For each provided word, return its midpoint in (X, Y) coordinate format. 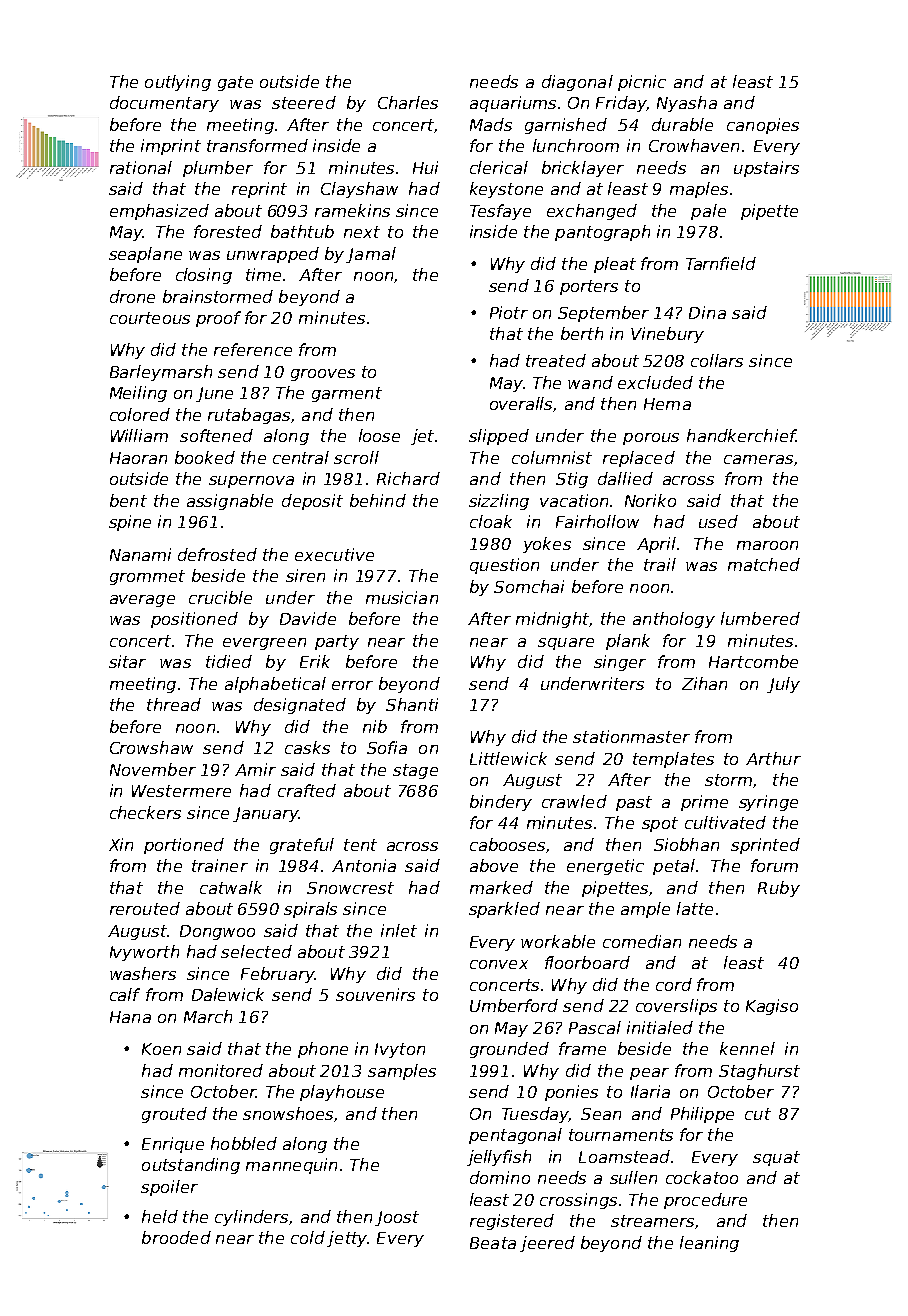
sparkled (504, 910)
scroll (356, 457)
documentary (164, 104)
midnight (552, 620)
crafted (307, 790)
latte (695, 908)
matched (764, 564)
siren (305, 575)
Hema (667, 404)
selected (256, 951)
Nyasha (687, 104)
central (301, 457)
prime (704, 803)
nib (375, 726)
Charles (408, 102)
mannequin (291, 1166)
